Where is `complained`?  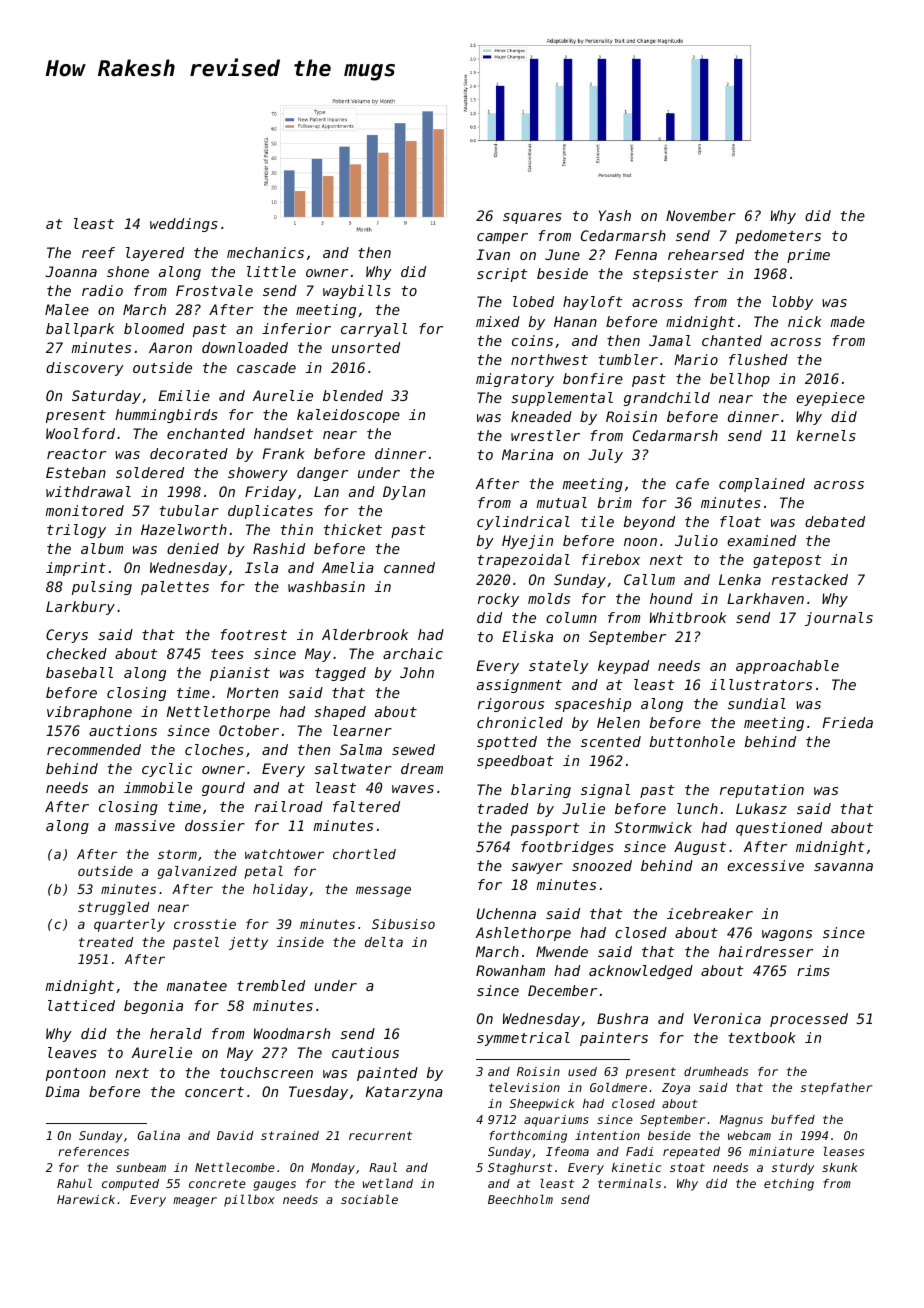
complained is located at coordinates (762, 485).
